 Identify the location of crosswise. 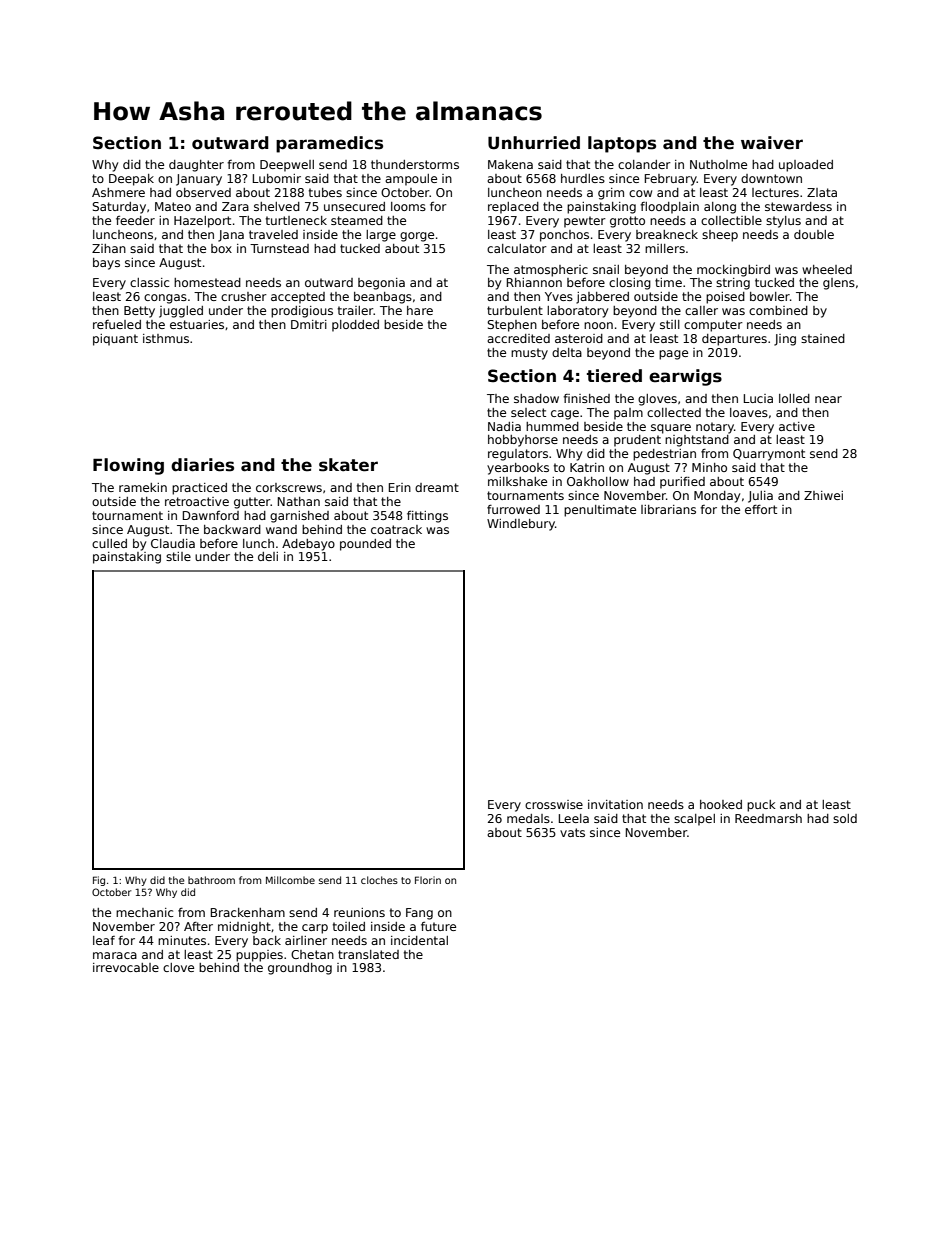
(554, 804).
